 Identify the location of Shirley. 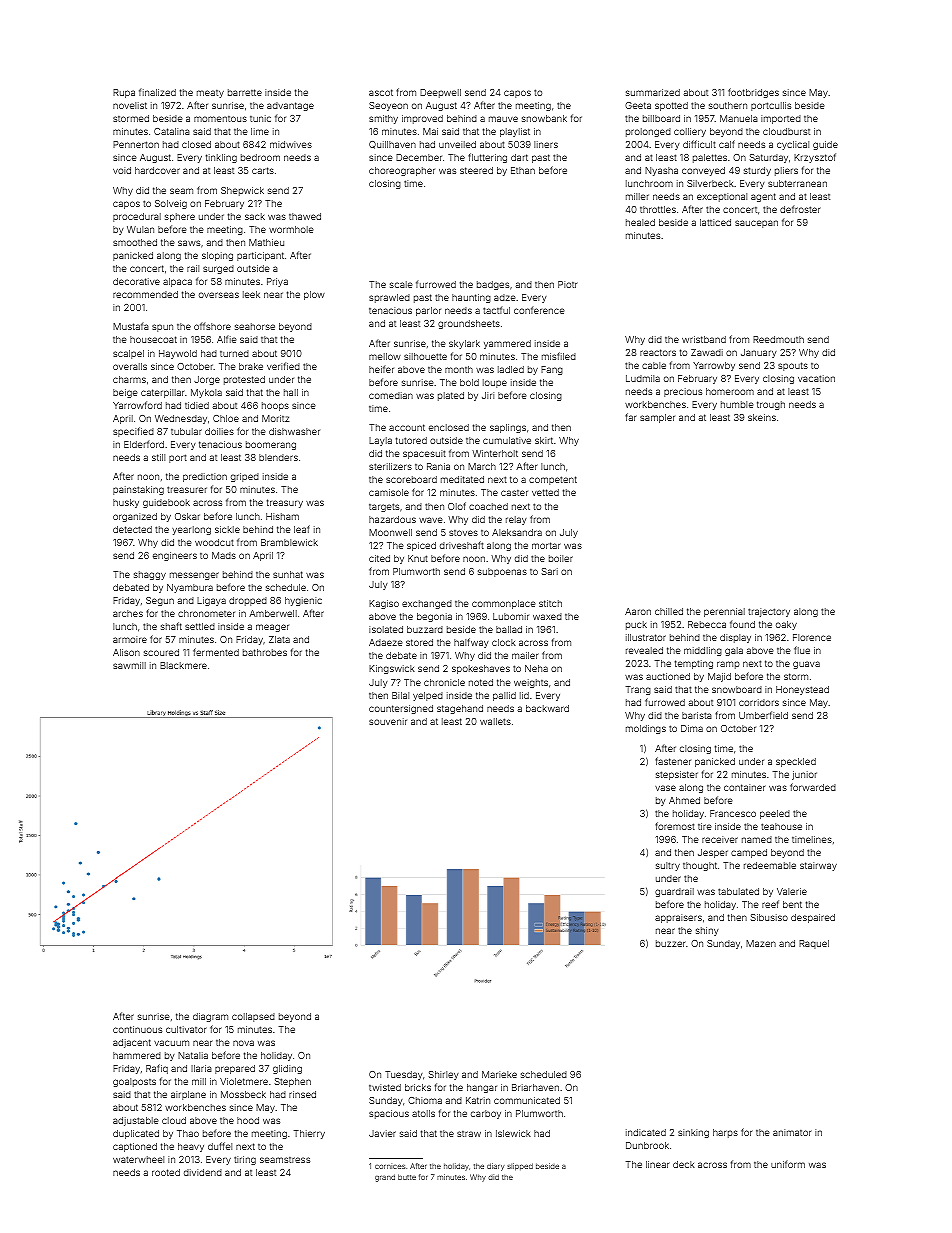
(444, 1075).
